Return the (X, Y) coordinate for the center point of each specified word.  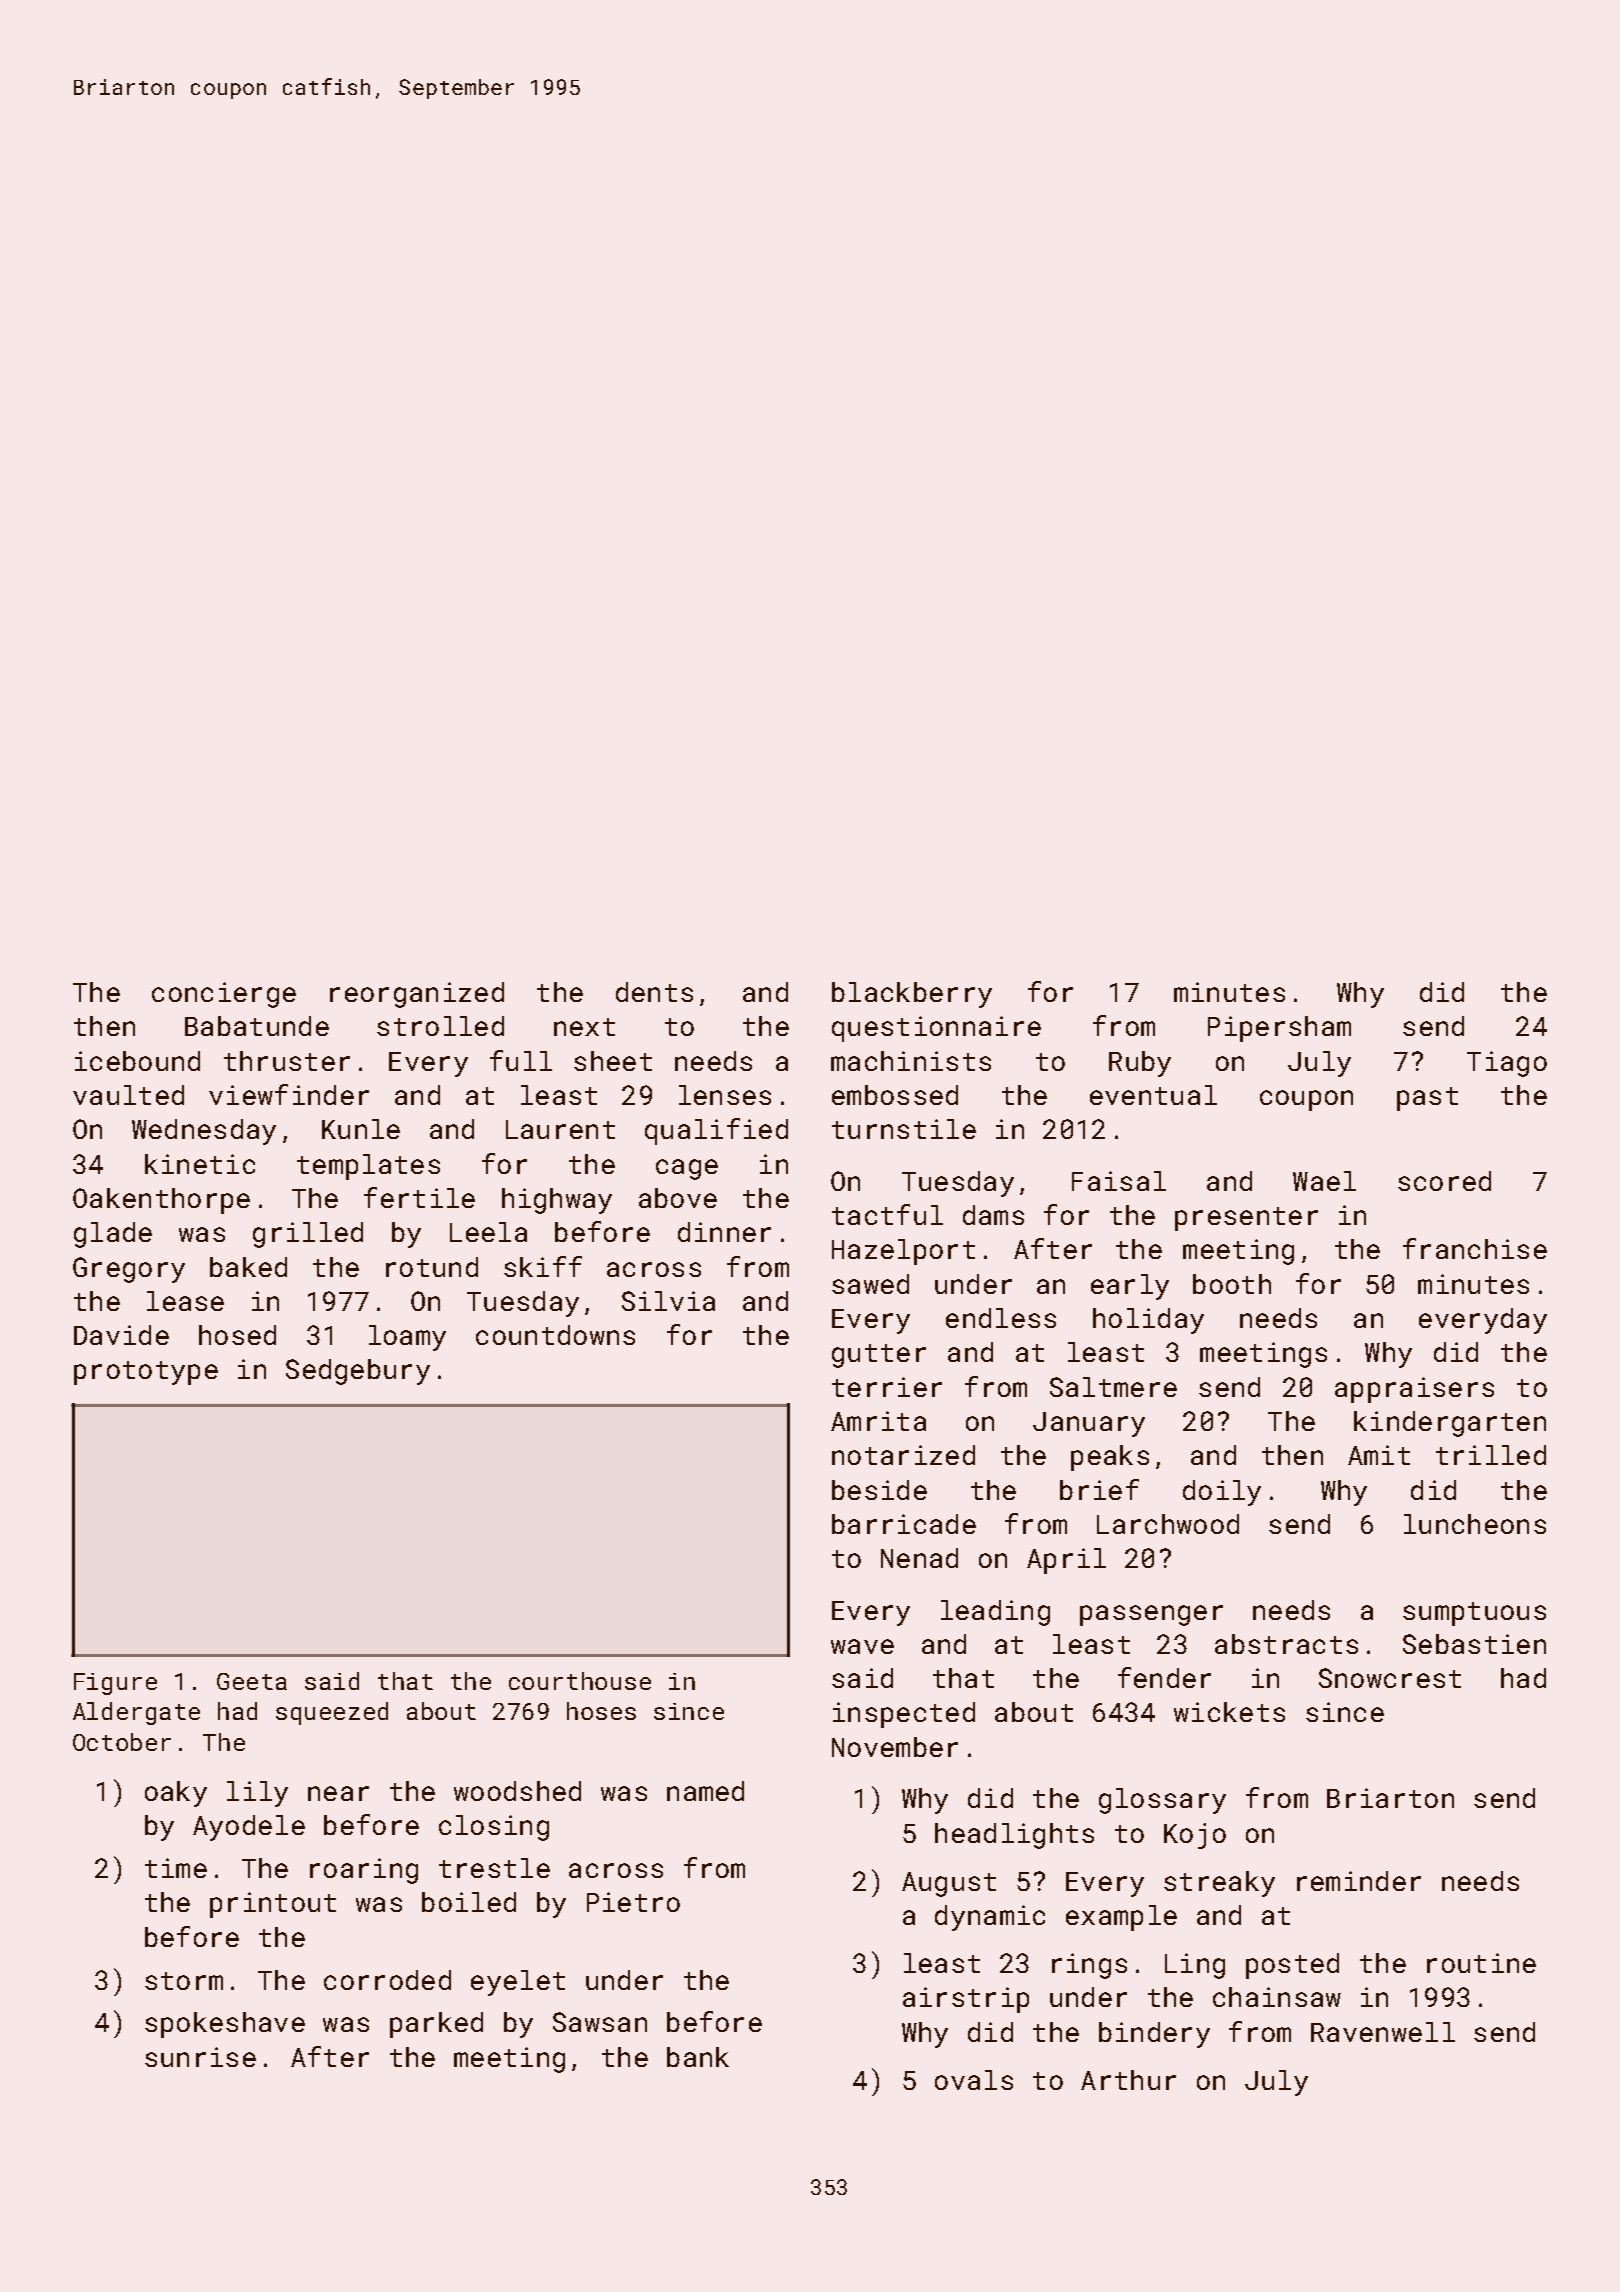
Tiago (1507, 1064)
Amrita (878, 1421)
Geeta (252, 1681)
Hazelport (903, 1252)
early (1130, 1287)
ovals (974, 2080)
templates (368, 1167)
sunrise (200, 2057)
